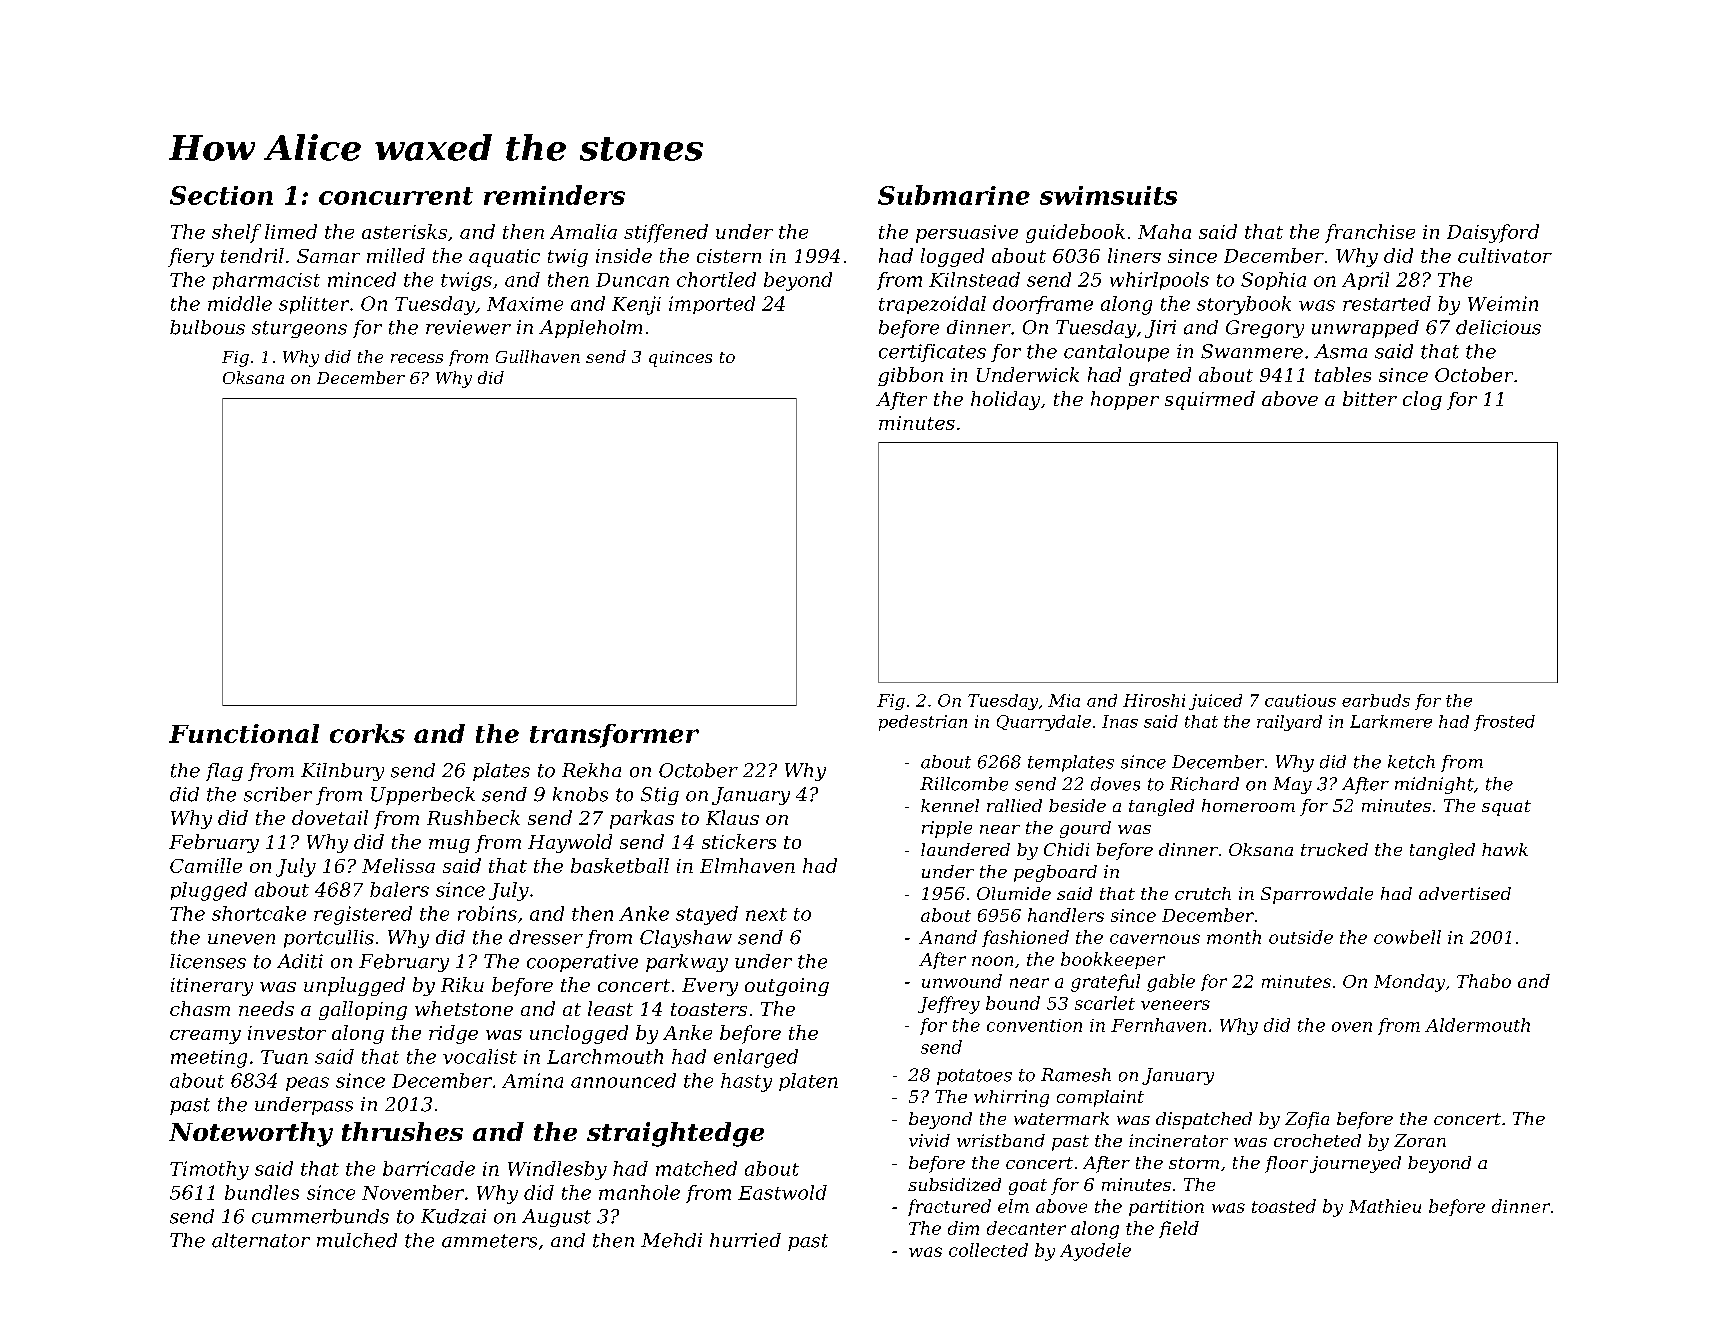 The image size is (1727, 1335). What do you see at coordinates (1504, 723) in the screenshot?
I see `frosted` at bounding box center [1504, 723].
